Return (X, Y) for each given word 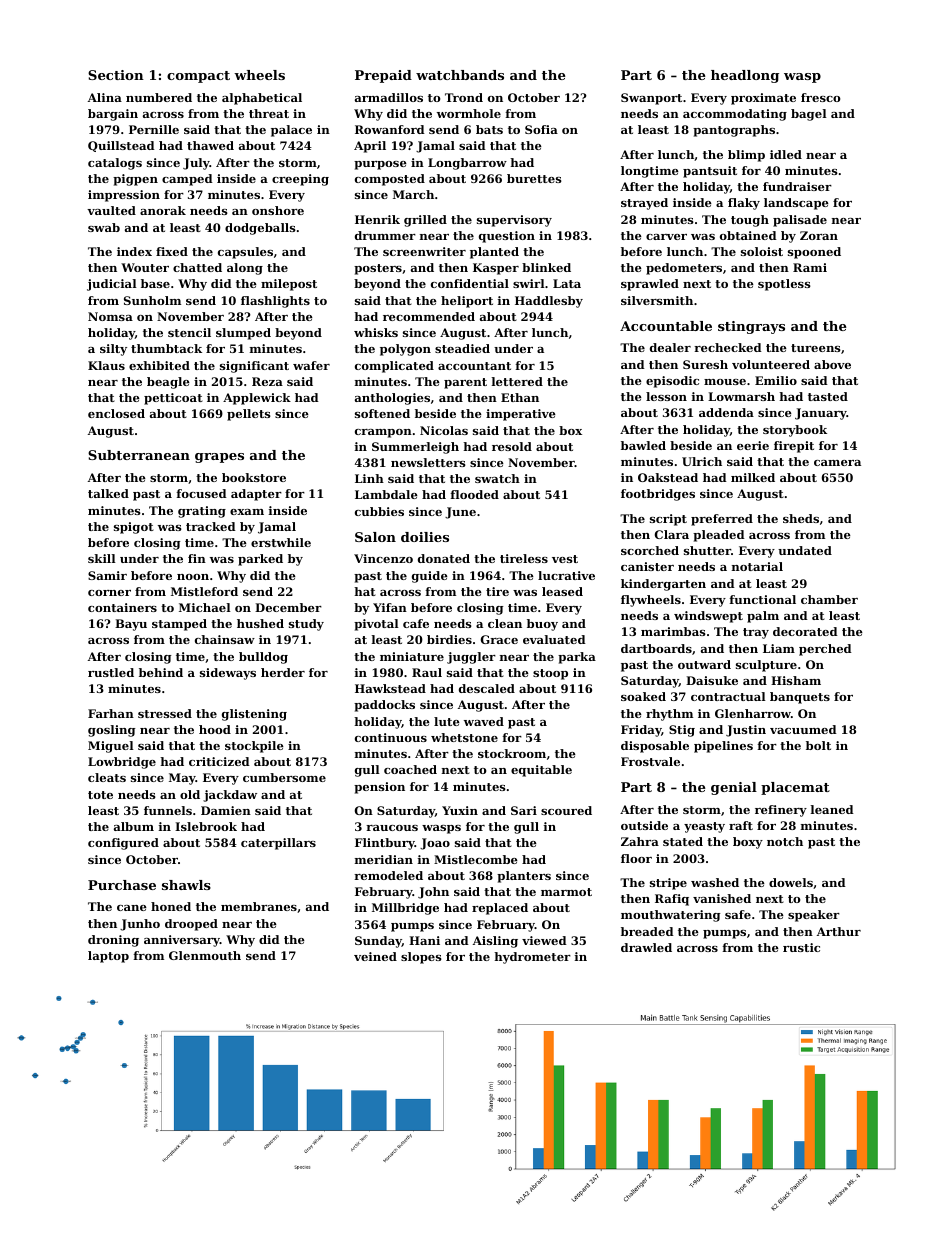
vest (565, 559)
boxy (748, 843)
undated (805, 550)
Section (116, 75)
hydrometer (532, 958)
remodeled (388, 875)
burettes (534, 178)
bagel (809, 115)
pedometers (684, 269)
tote (100, 795)
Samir (107, 575)
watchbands (460, 75)
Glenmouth (205, 955)
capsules (245, 253)
